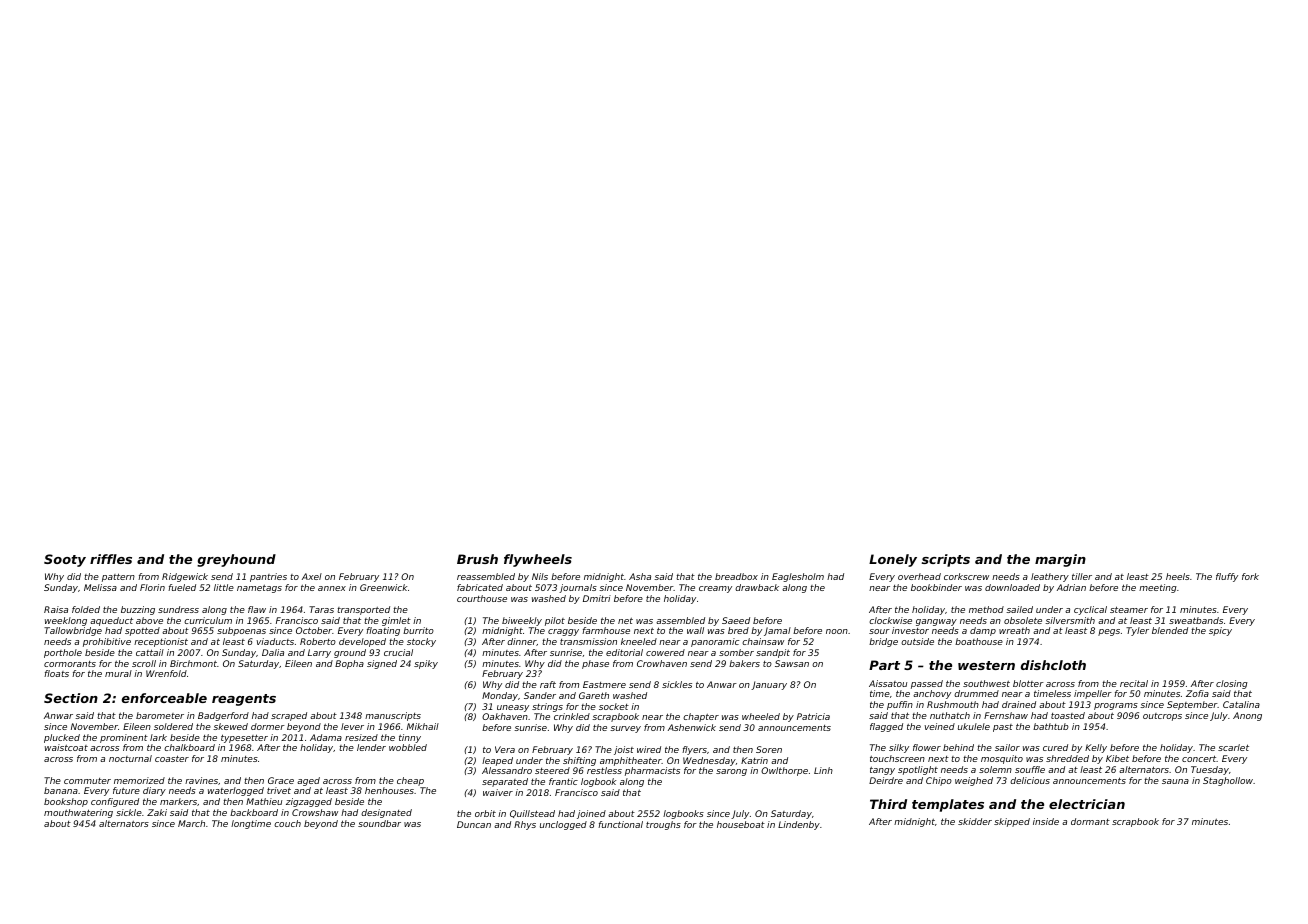  What do you see at coordinates (1030, 769) in the page?
I see `souffle` at bounding box center [1030, 769].
